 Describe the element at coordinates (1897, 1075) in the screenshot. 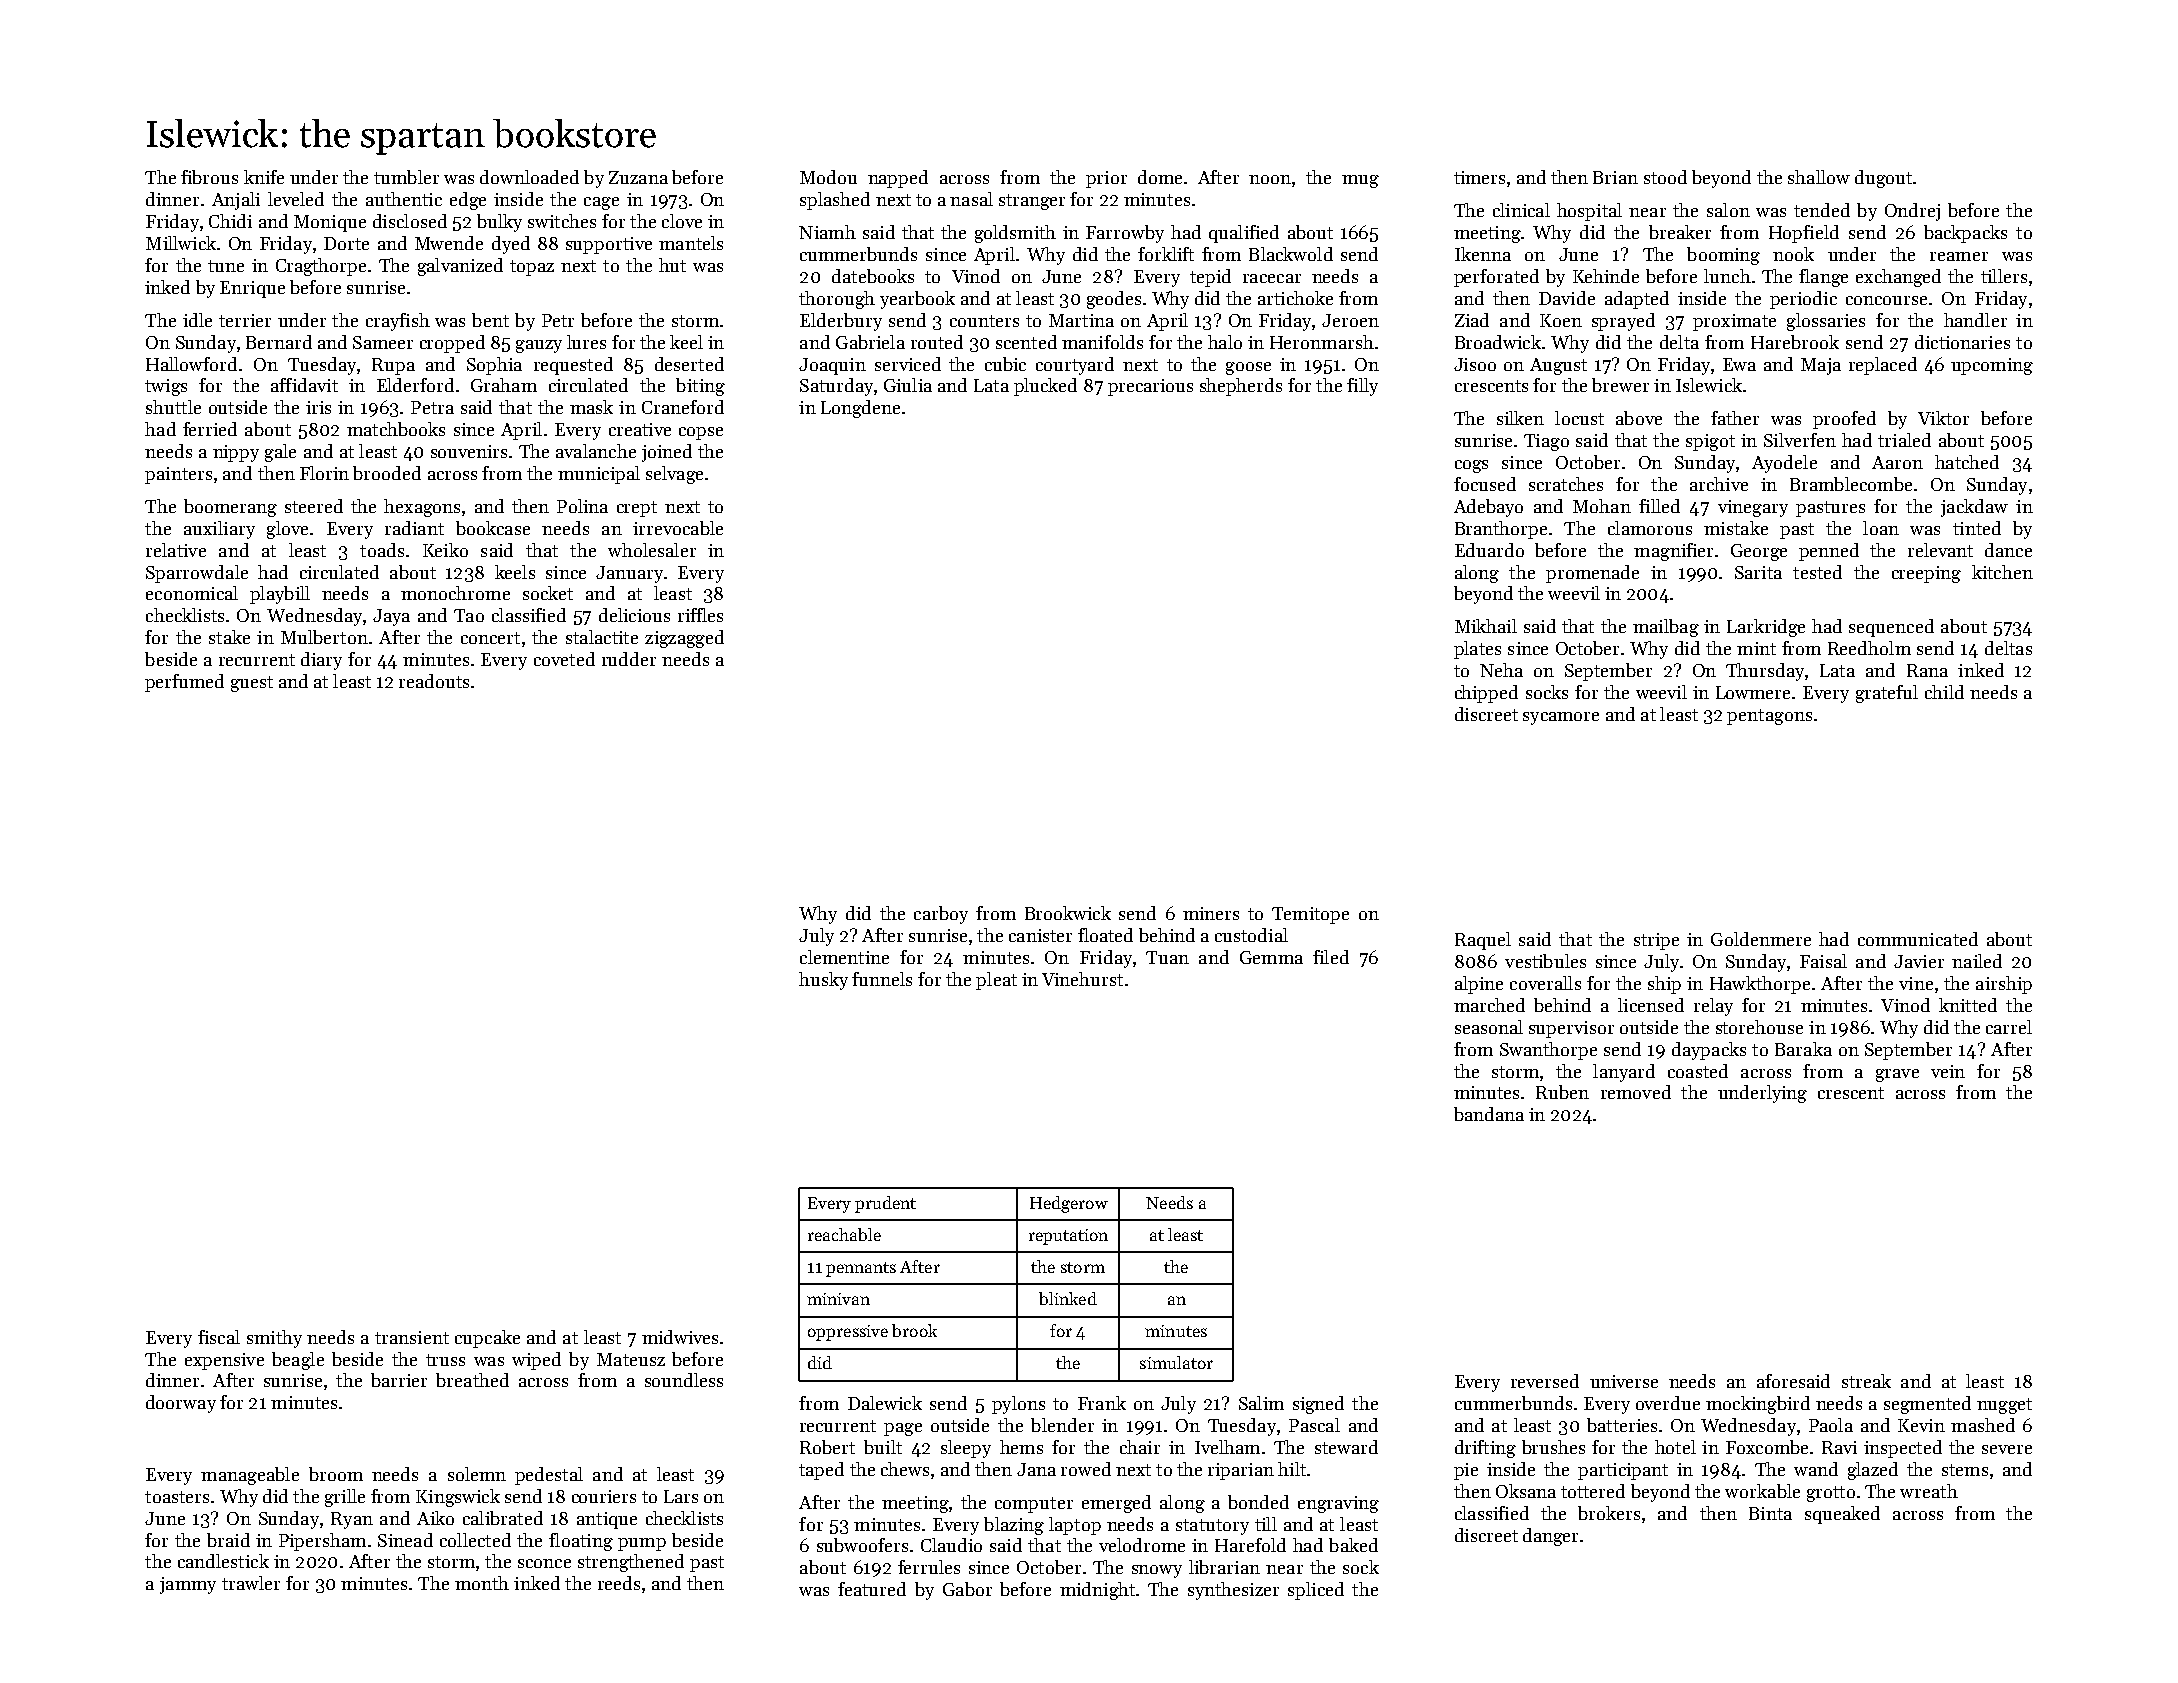

I see `grave` at that location.
